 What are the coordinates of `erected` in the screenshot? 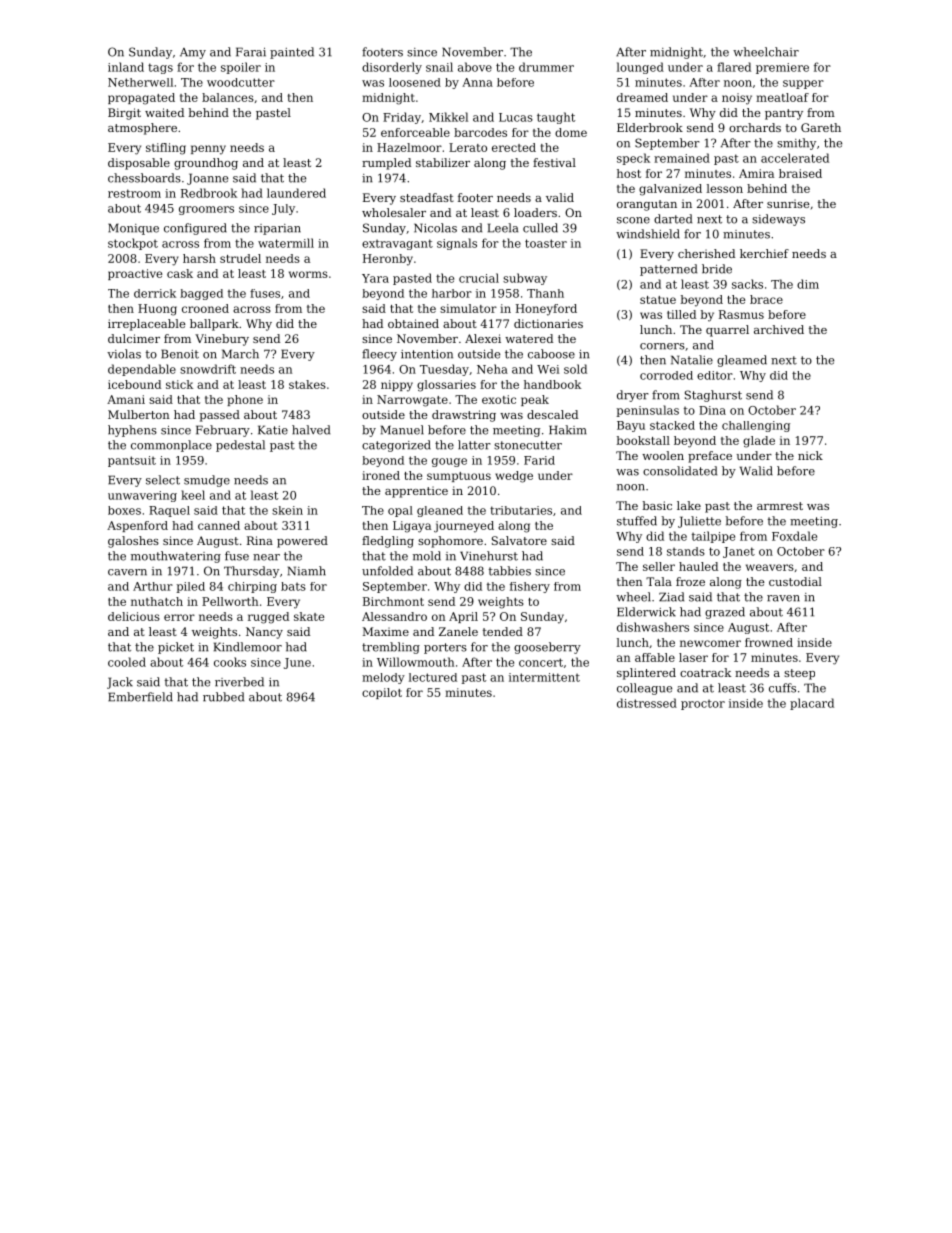 It's located at (514, 147).
